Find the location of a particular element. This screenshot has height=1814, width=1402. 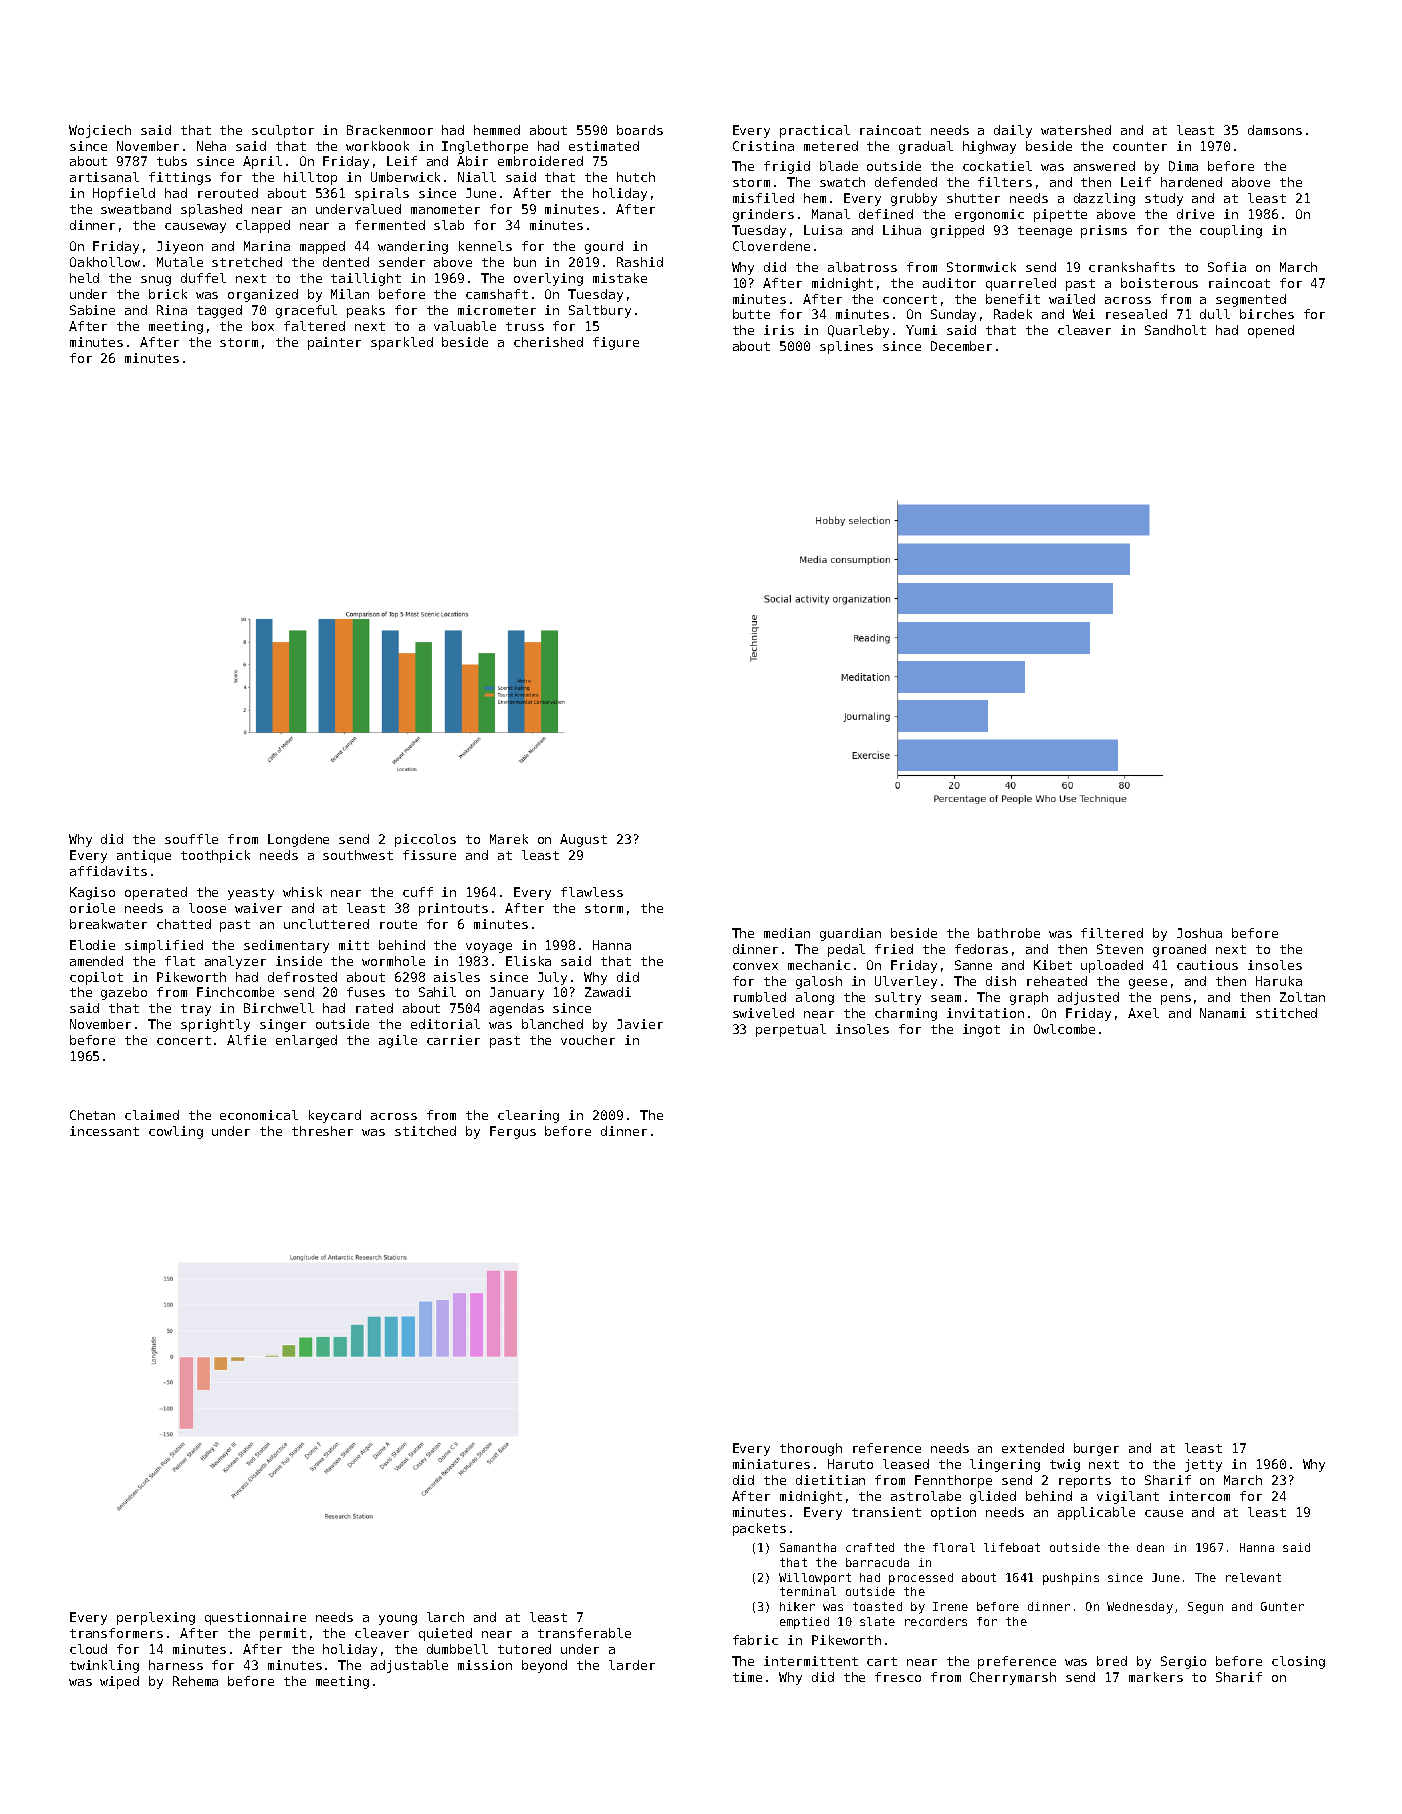

incessant is located at coordinates (104, 1131).
